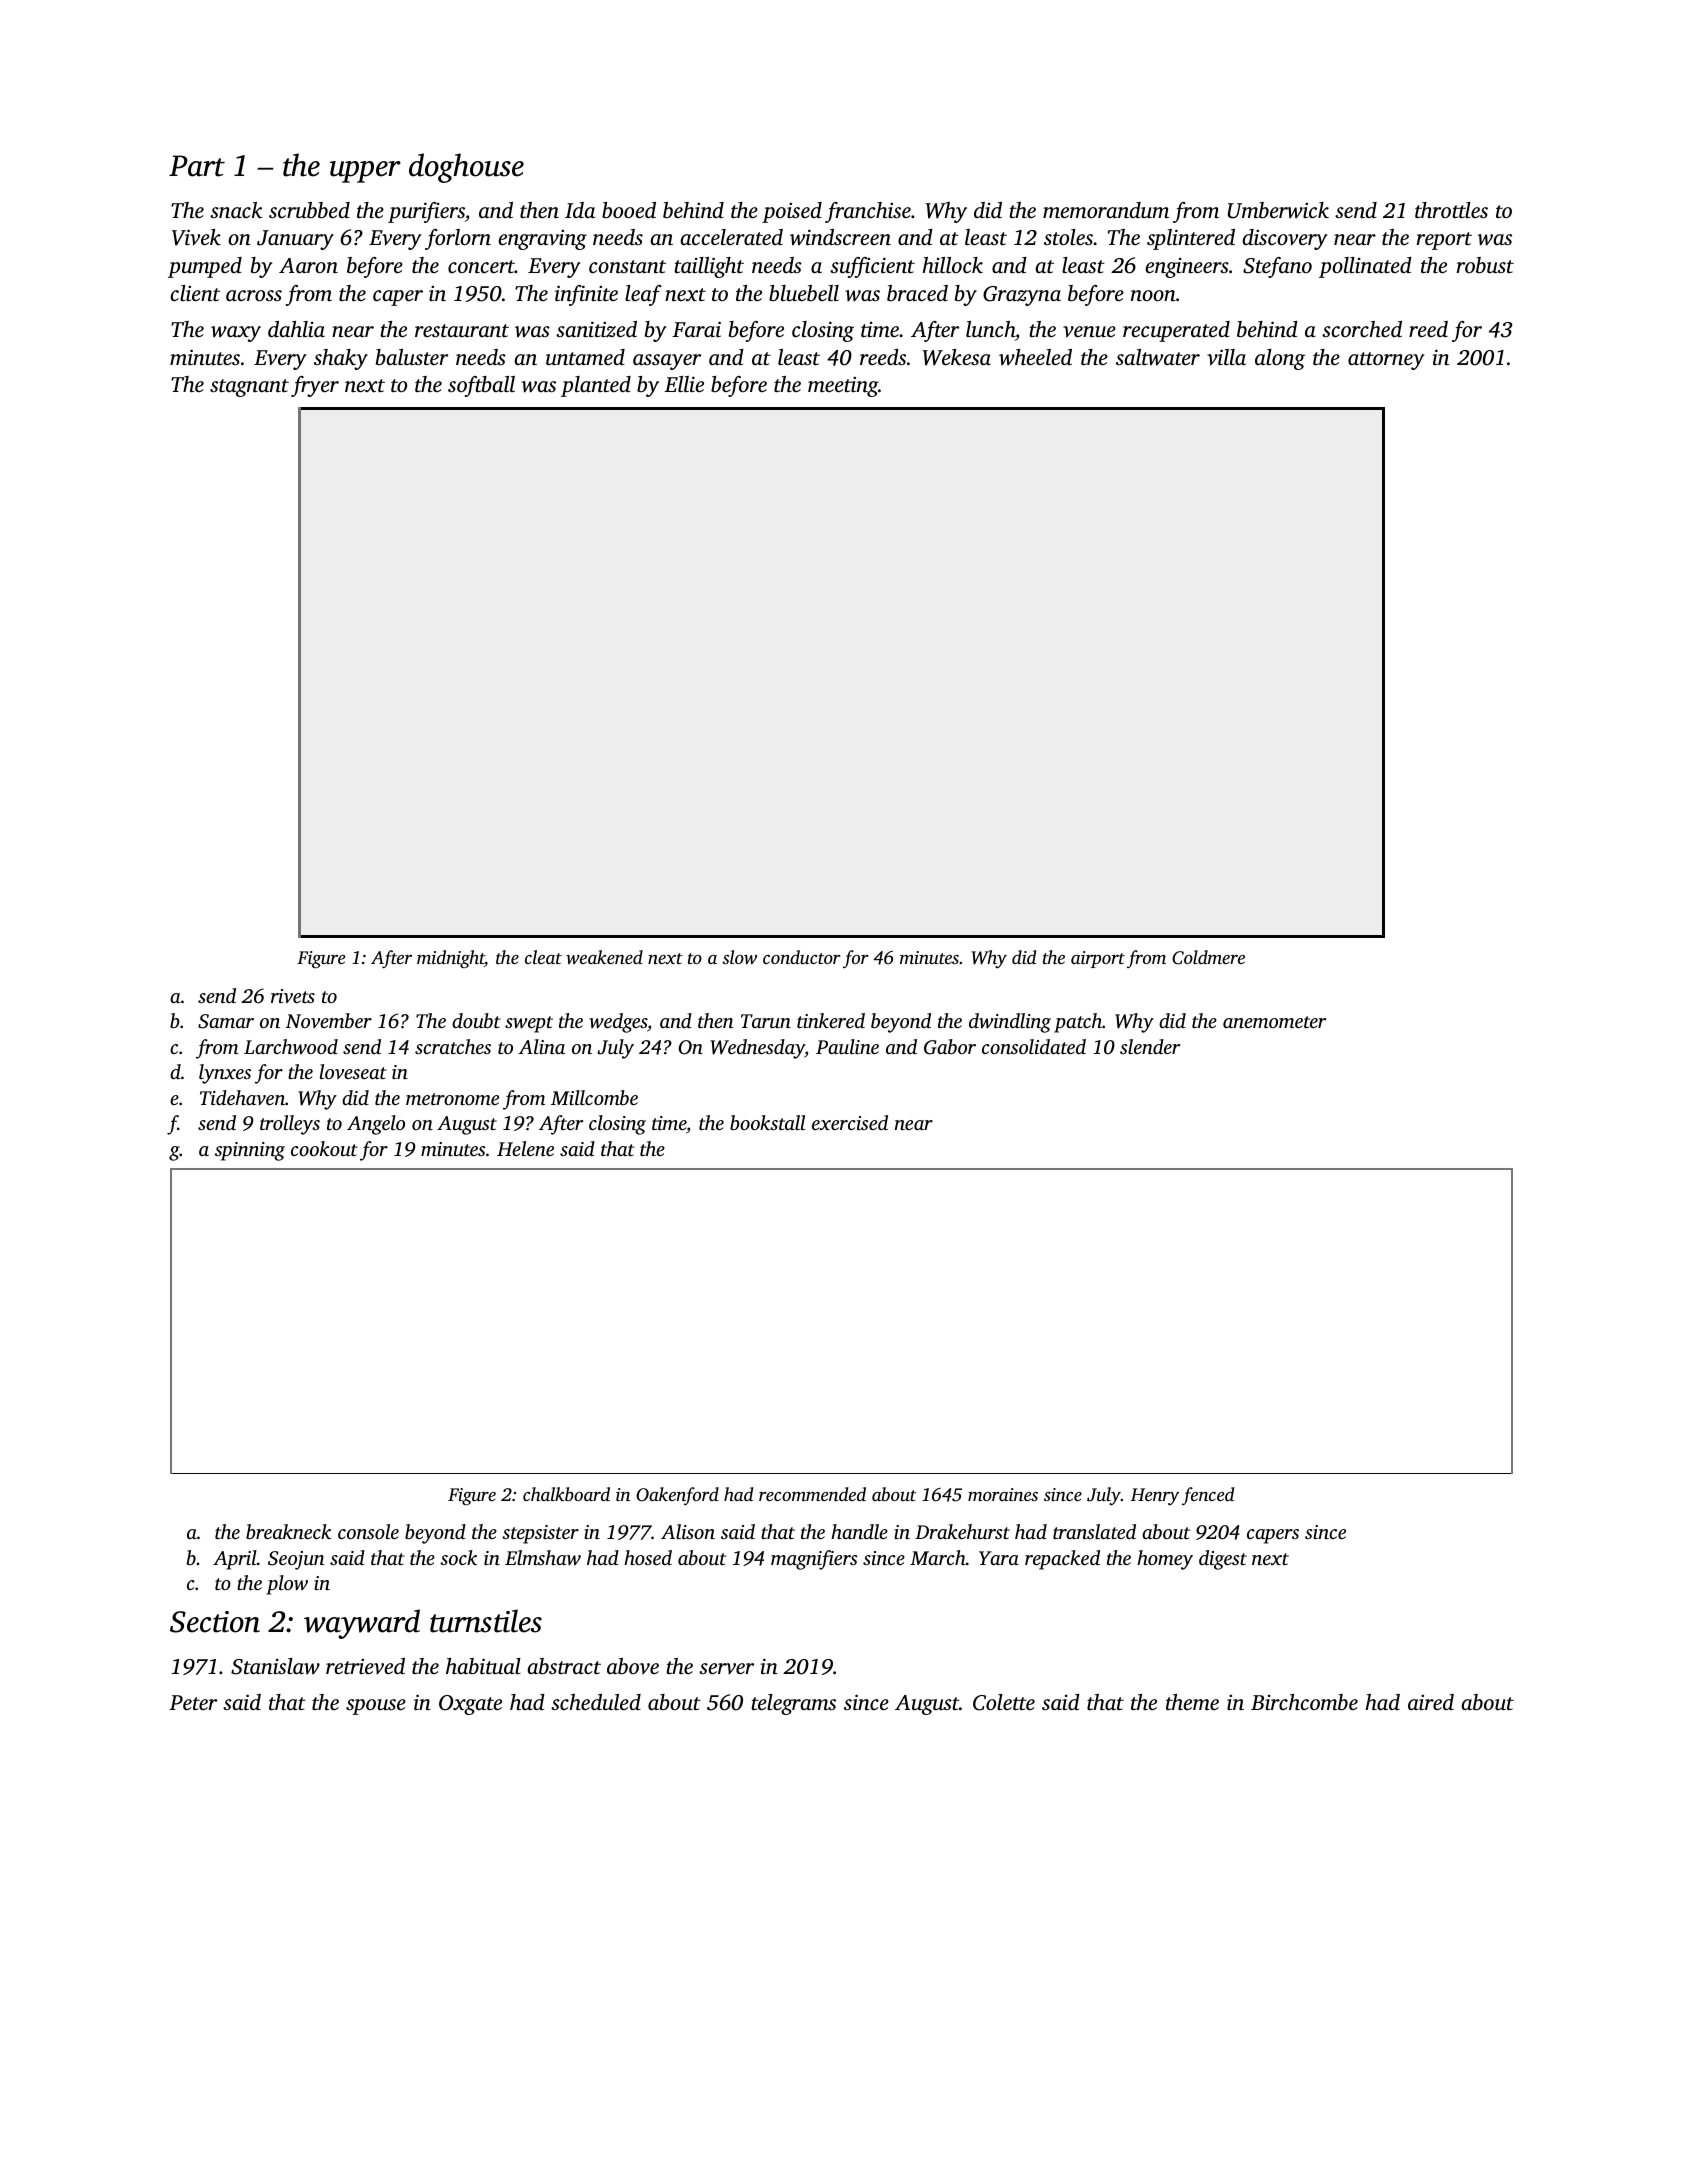 This document has height=2178, width=1683. Describe the element at coordinates (288, 1531) in the document. I see `breakneck` at that location.
